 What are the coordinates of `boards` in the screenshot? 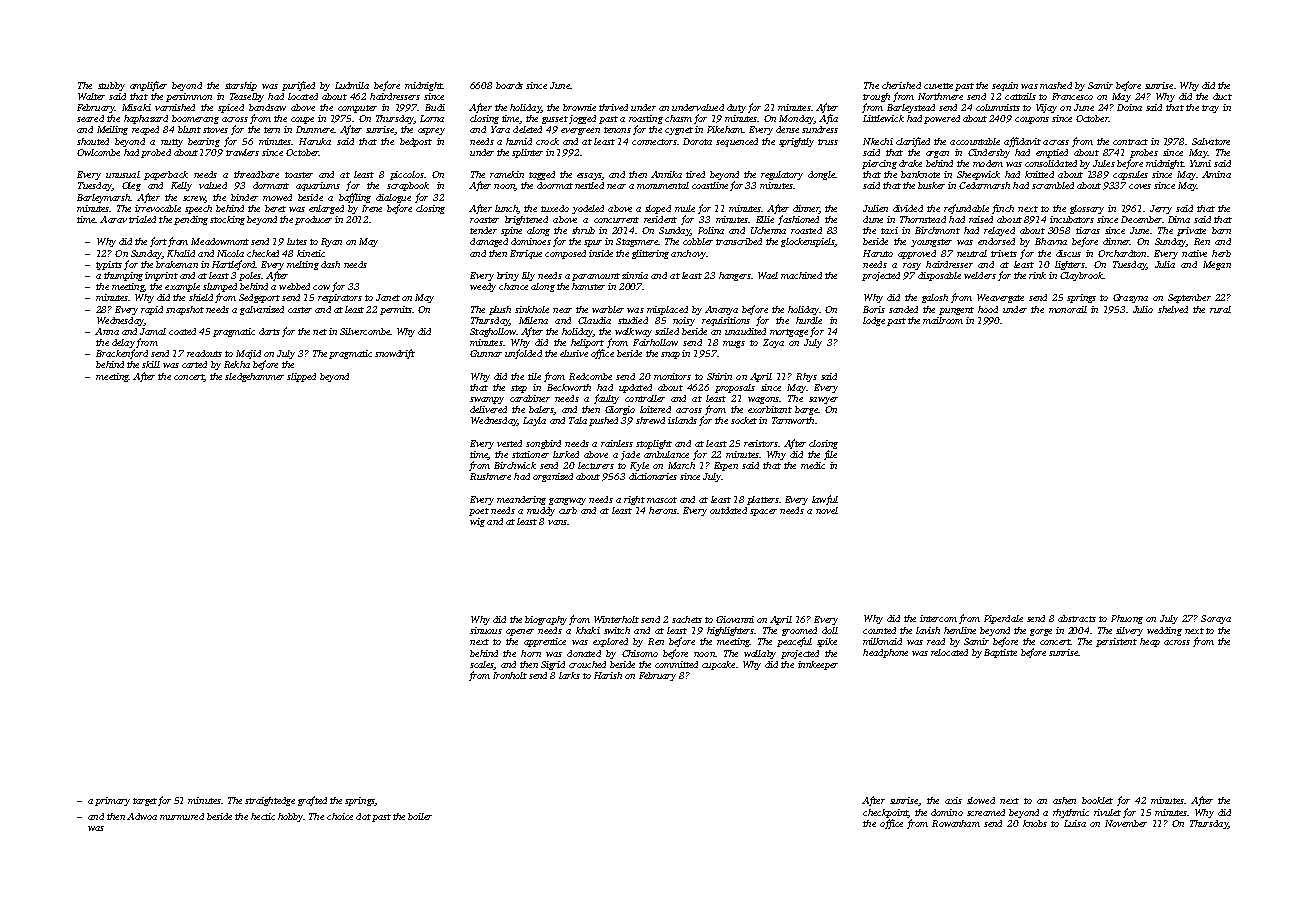 It's located at (509, 85).
